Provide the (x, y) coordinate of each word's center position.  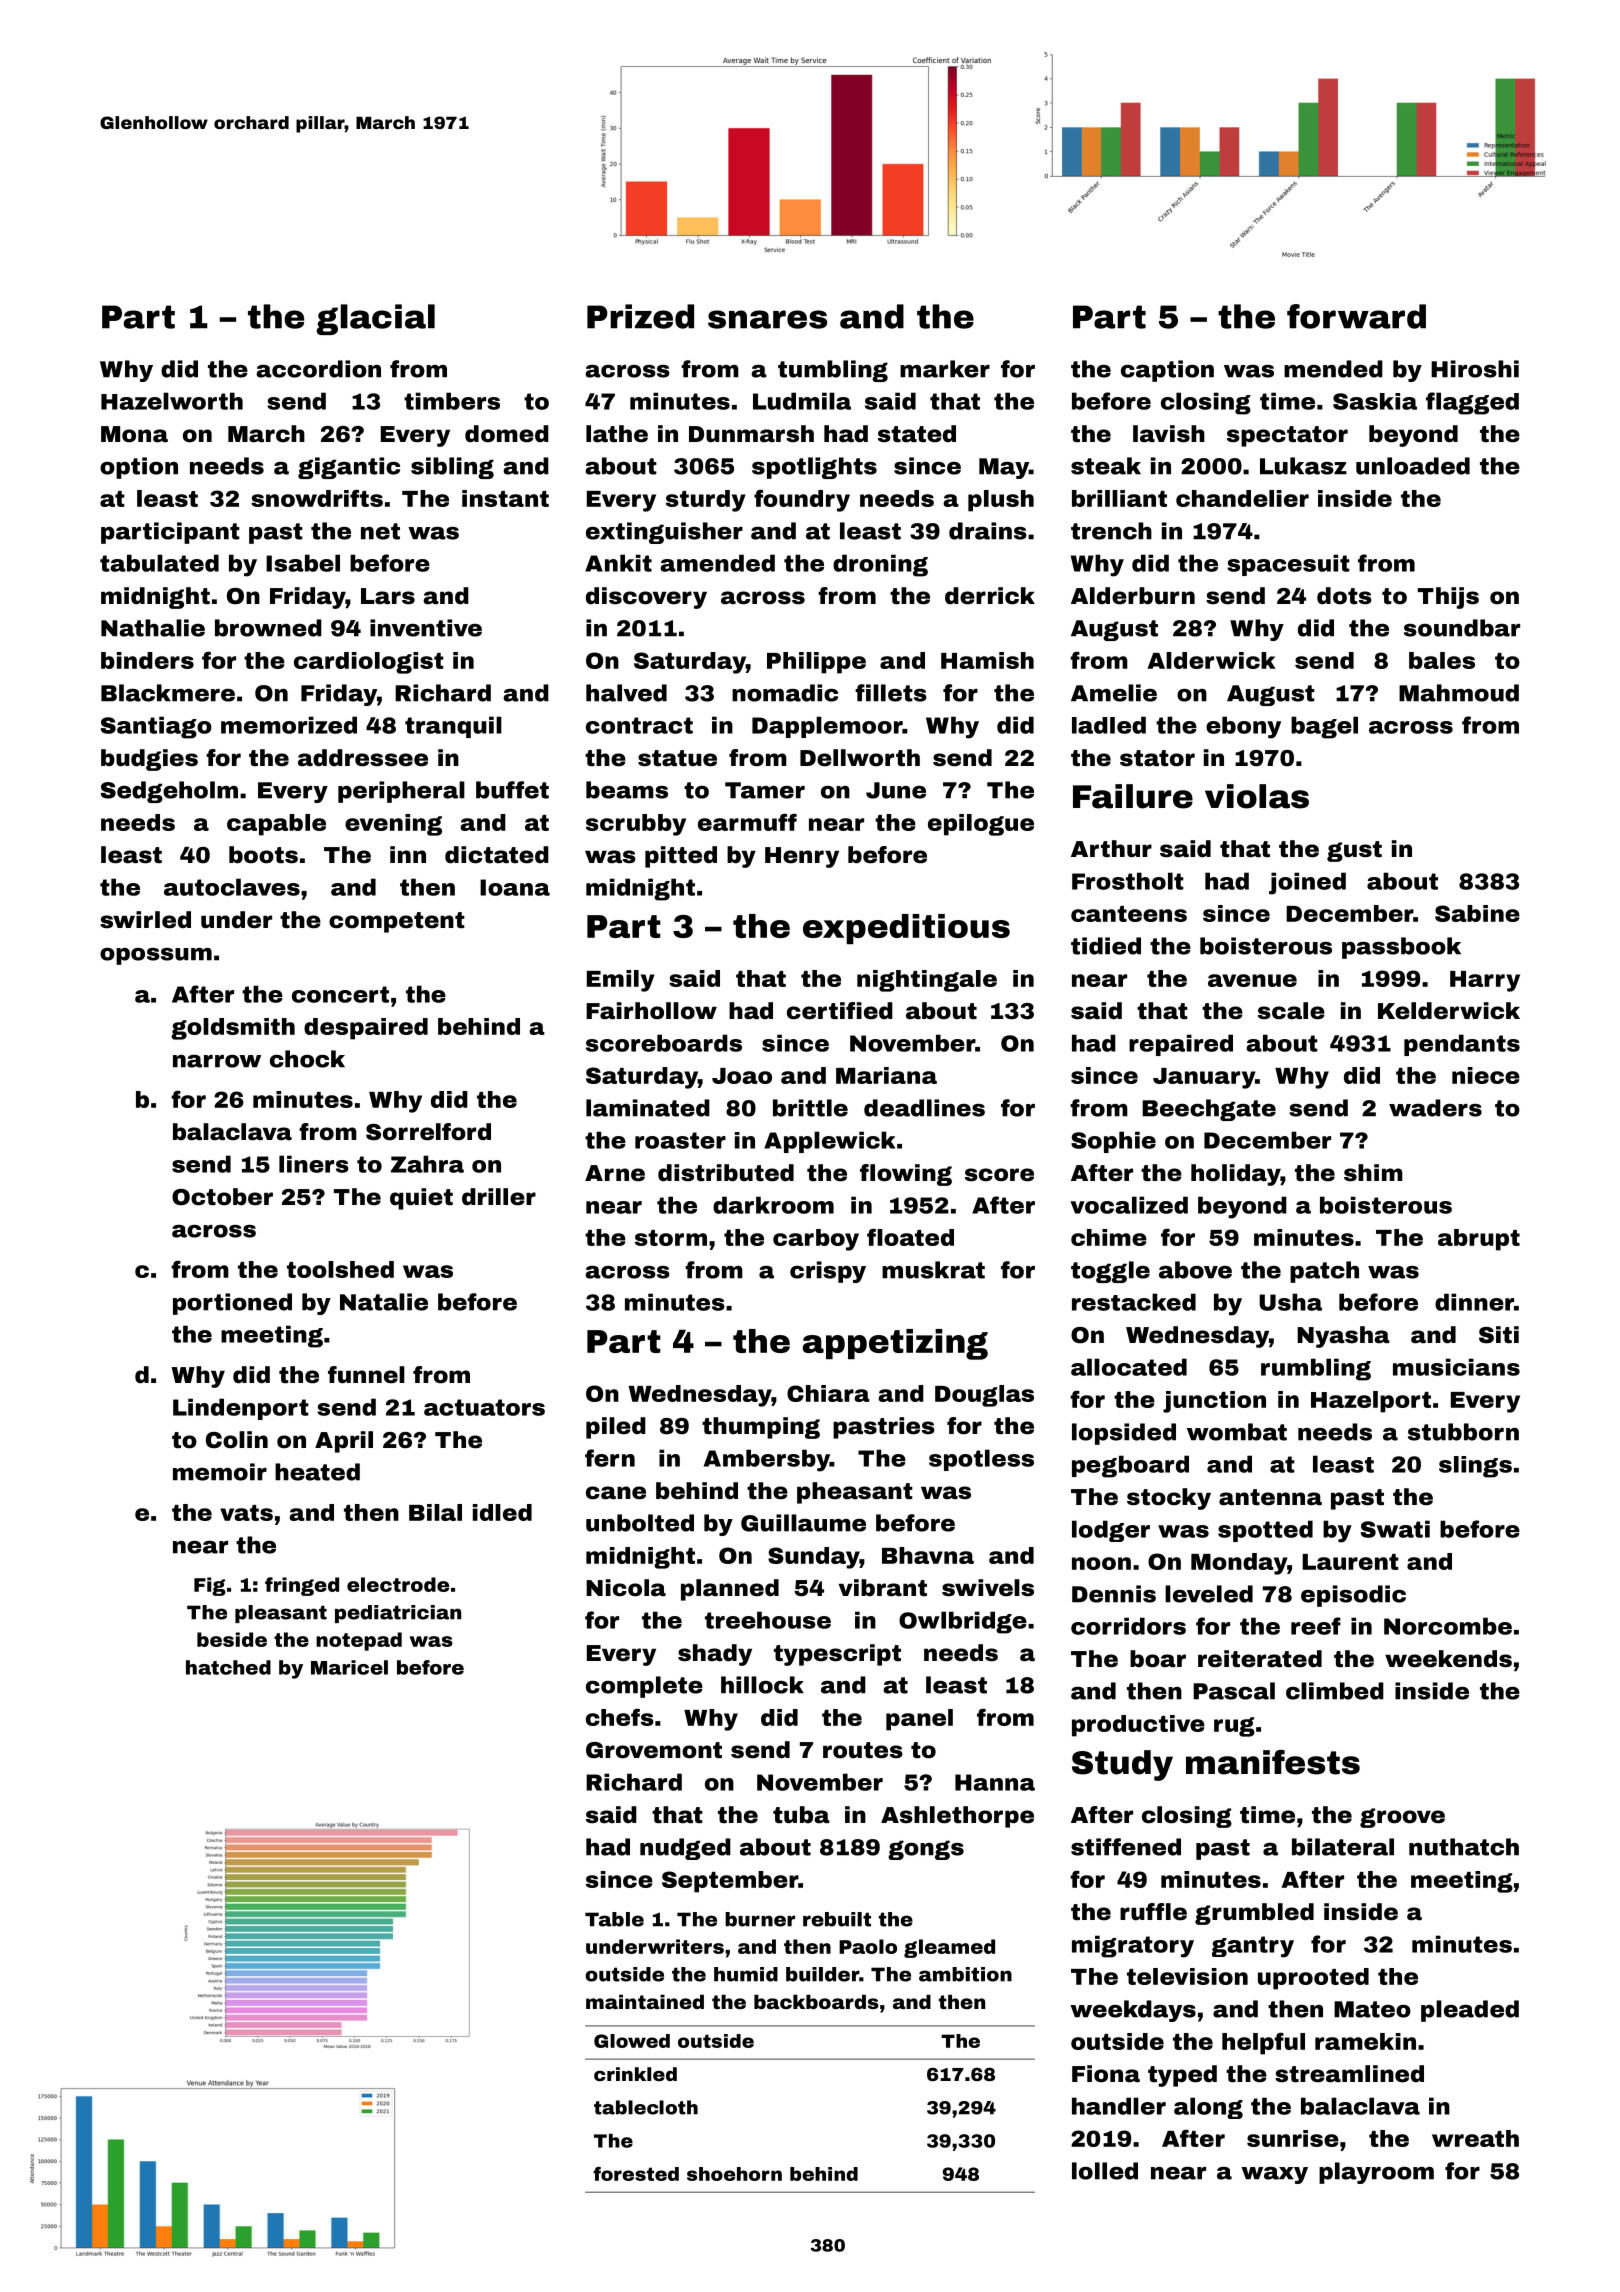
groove (1402, 1818)
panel (919, 1720)
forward (1356, 316)
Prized (640, 316)
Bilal (435, 1512)
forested (636, 2174)
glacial (375, 319)
